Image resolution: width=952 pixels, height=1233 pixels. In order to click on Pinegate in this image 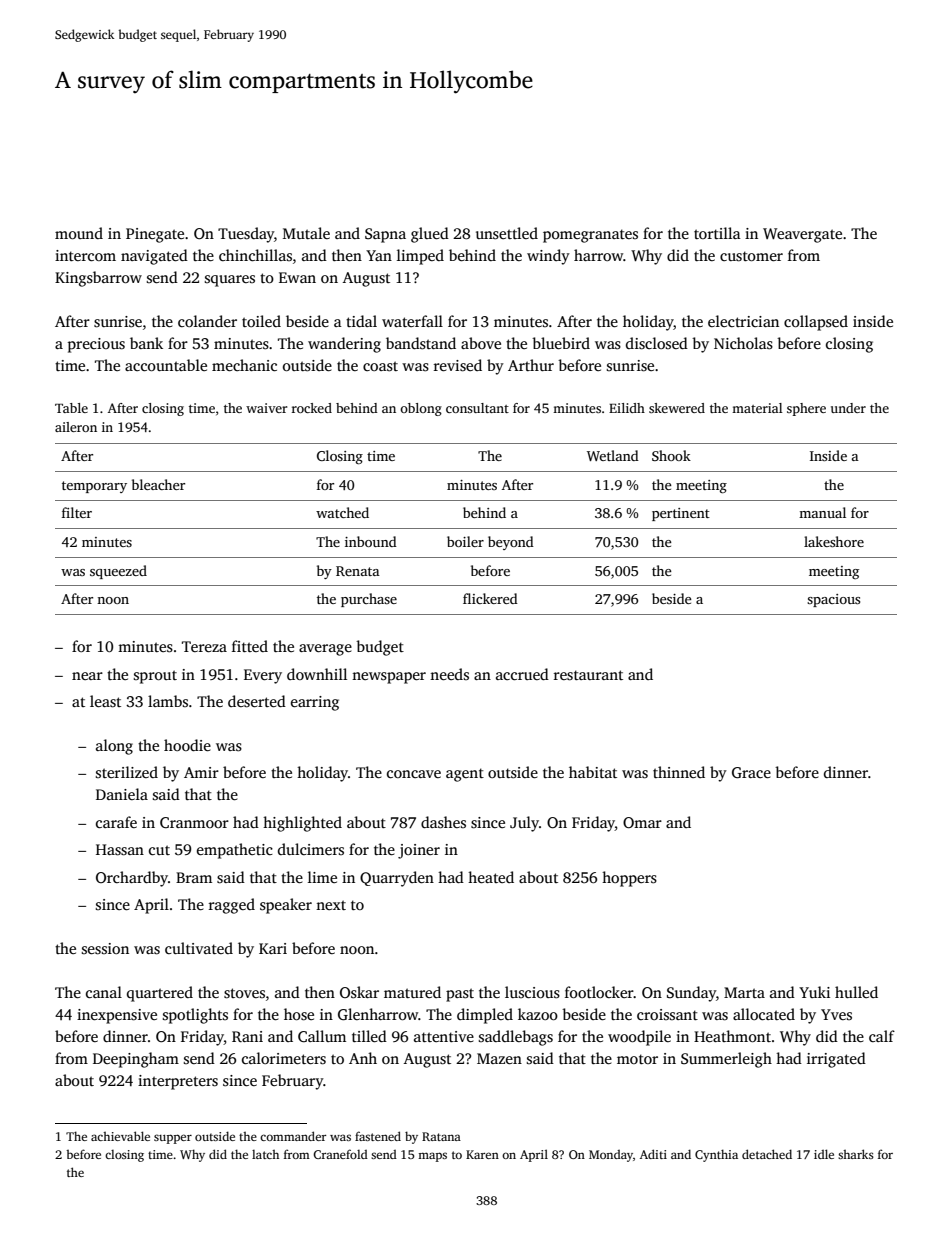, I will do `click(155, 235)`.
